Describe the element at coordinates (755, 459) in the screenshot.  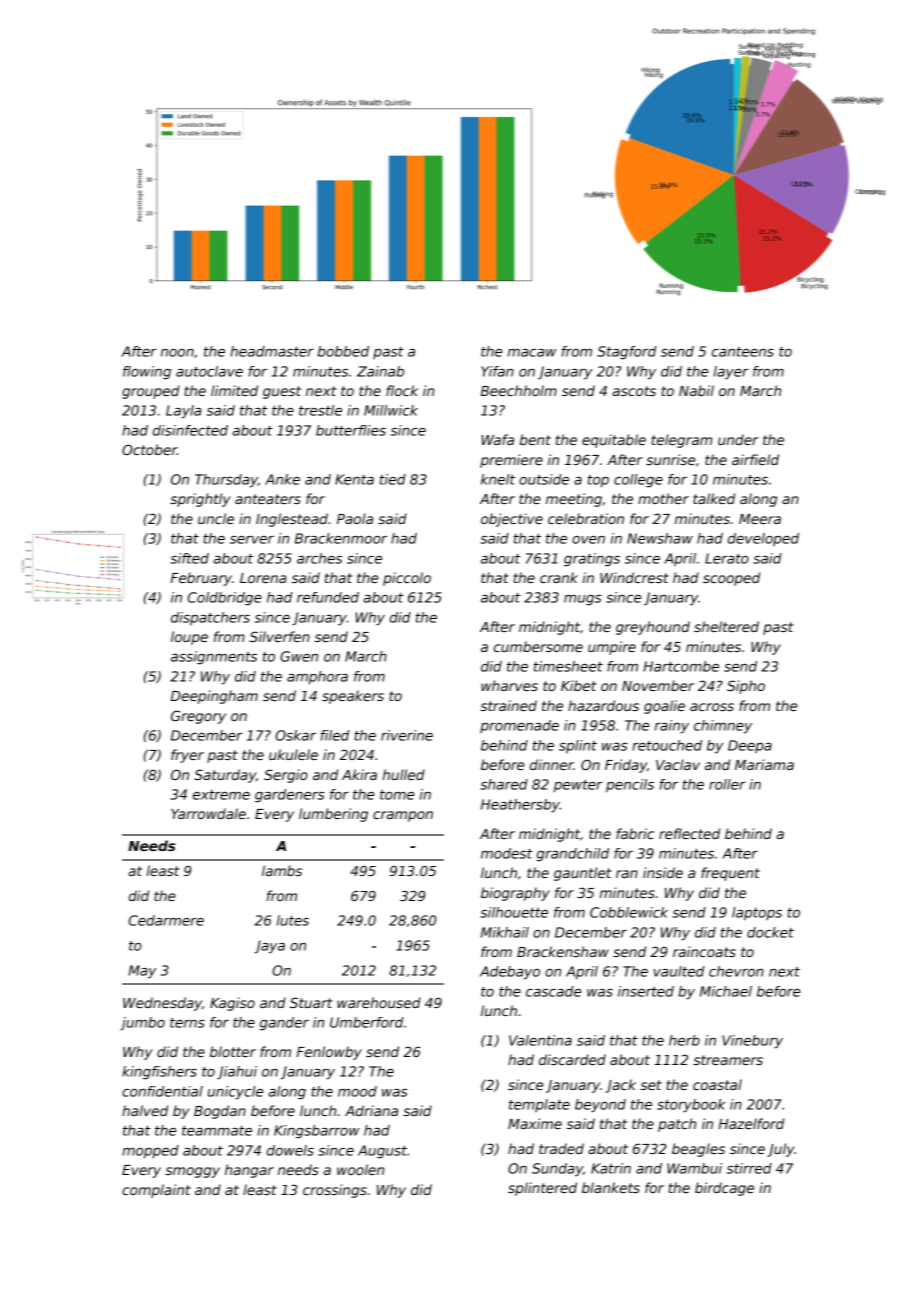
I see `airfield` at that location.
